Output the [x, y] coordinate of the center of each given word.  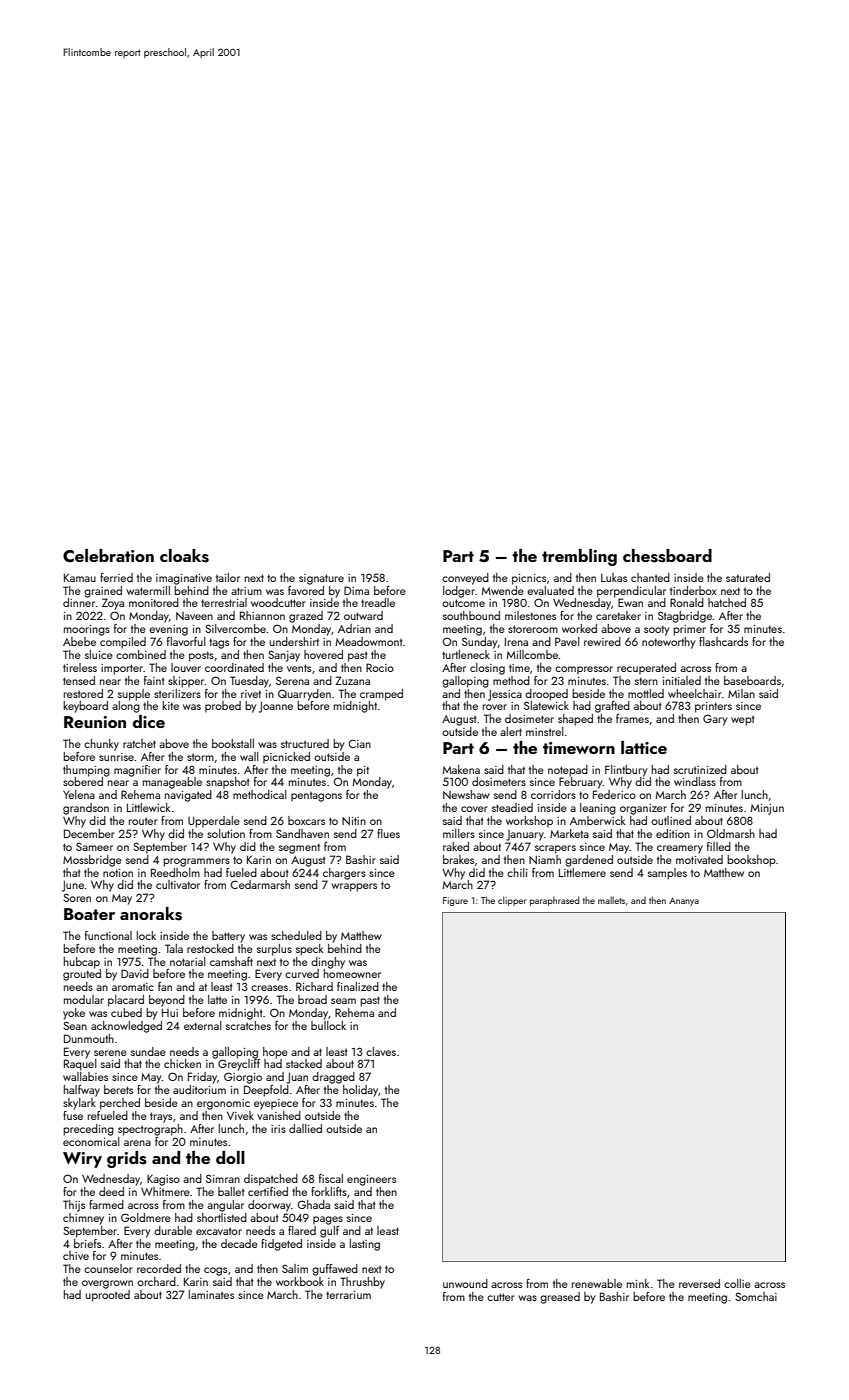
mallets [611, 900]
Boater [89, 914]
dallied [305, 1128]
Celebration [108, 556]
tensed [79, 680]
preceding [88, 1130]
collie [737, 1283]
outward [363, 615]
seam [343, 1001]
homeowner [352, 973]
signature [321, 579]
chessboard [667, 556]
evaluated [550, 590]
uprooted [108, 1296]
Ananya [684, 902]
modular [84, 999]
